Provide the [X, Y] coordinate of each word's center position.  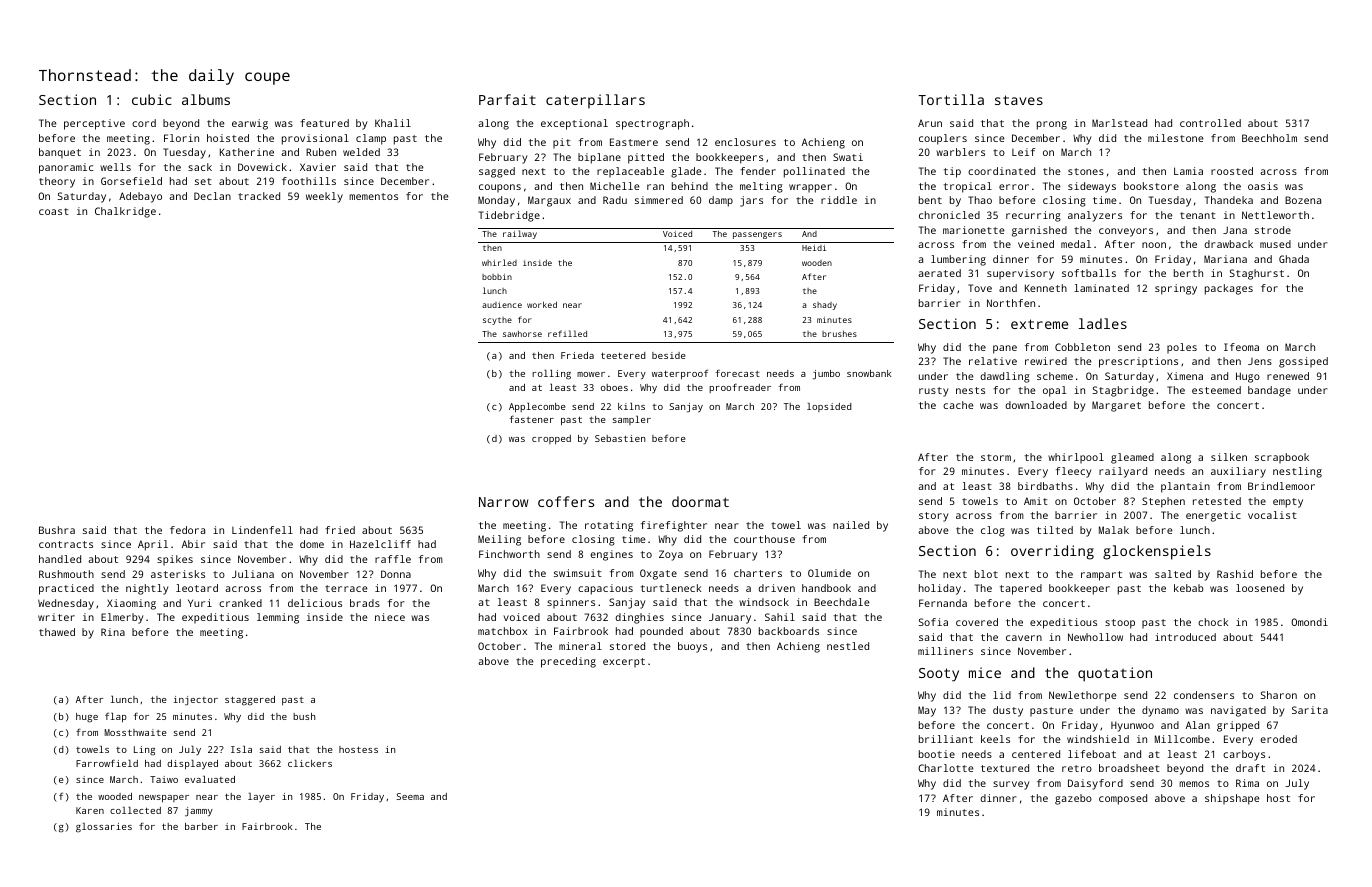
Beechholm [1269, 138]
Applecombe [537, 407]
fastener [531, 419]
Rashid [1235, 574]
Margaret [1116, 406]
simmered [659, 200]
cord [144, 123]
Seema [410, 796]
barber [201, 826]
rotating [609, 526]
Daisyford [1095, 784]
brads [365, 603]
